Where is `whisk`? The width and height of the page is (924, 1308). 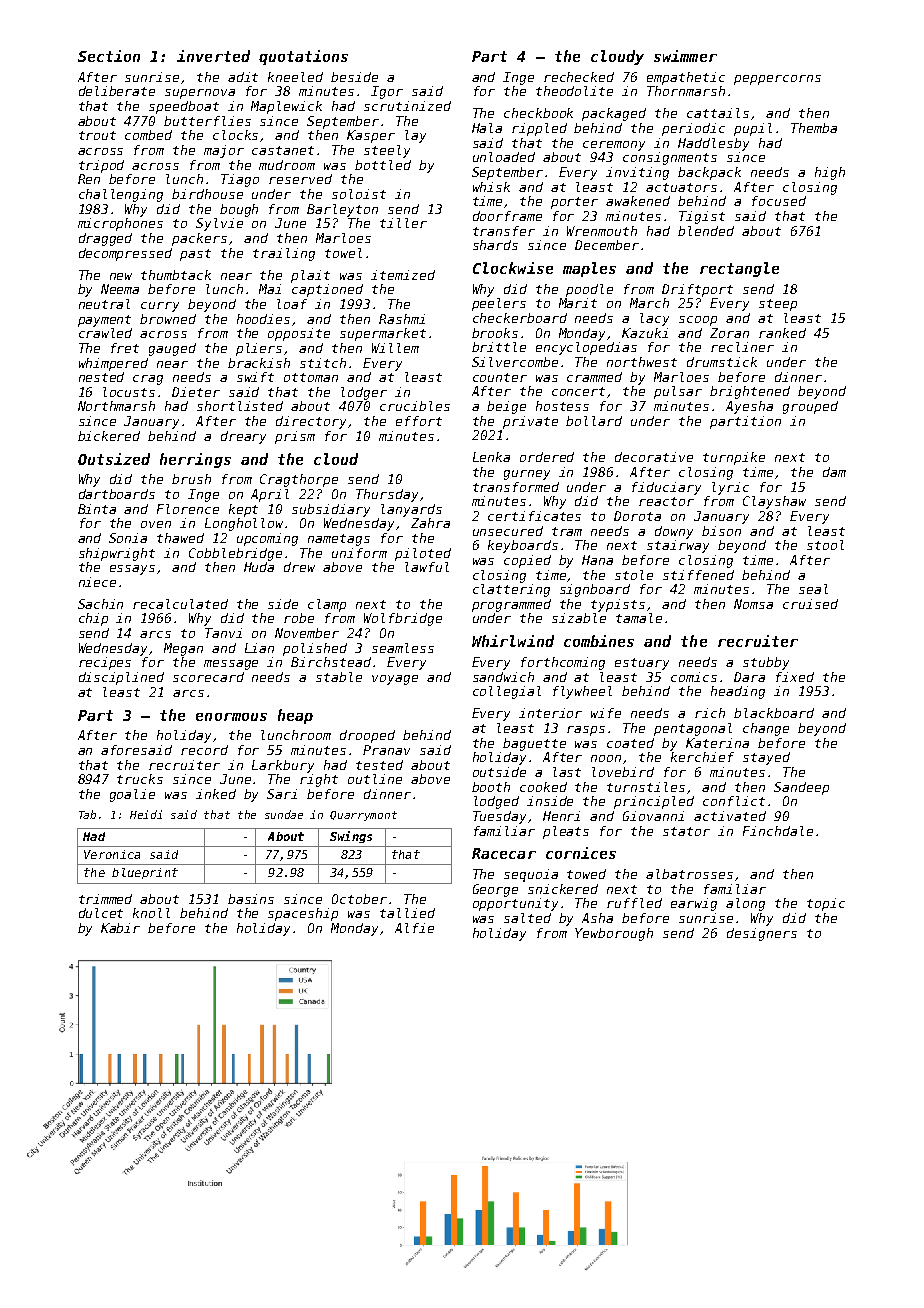 whisk is located at coordinates (491, 187).
